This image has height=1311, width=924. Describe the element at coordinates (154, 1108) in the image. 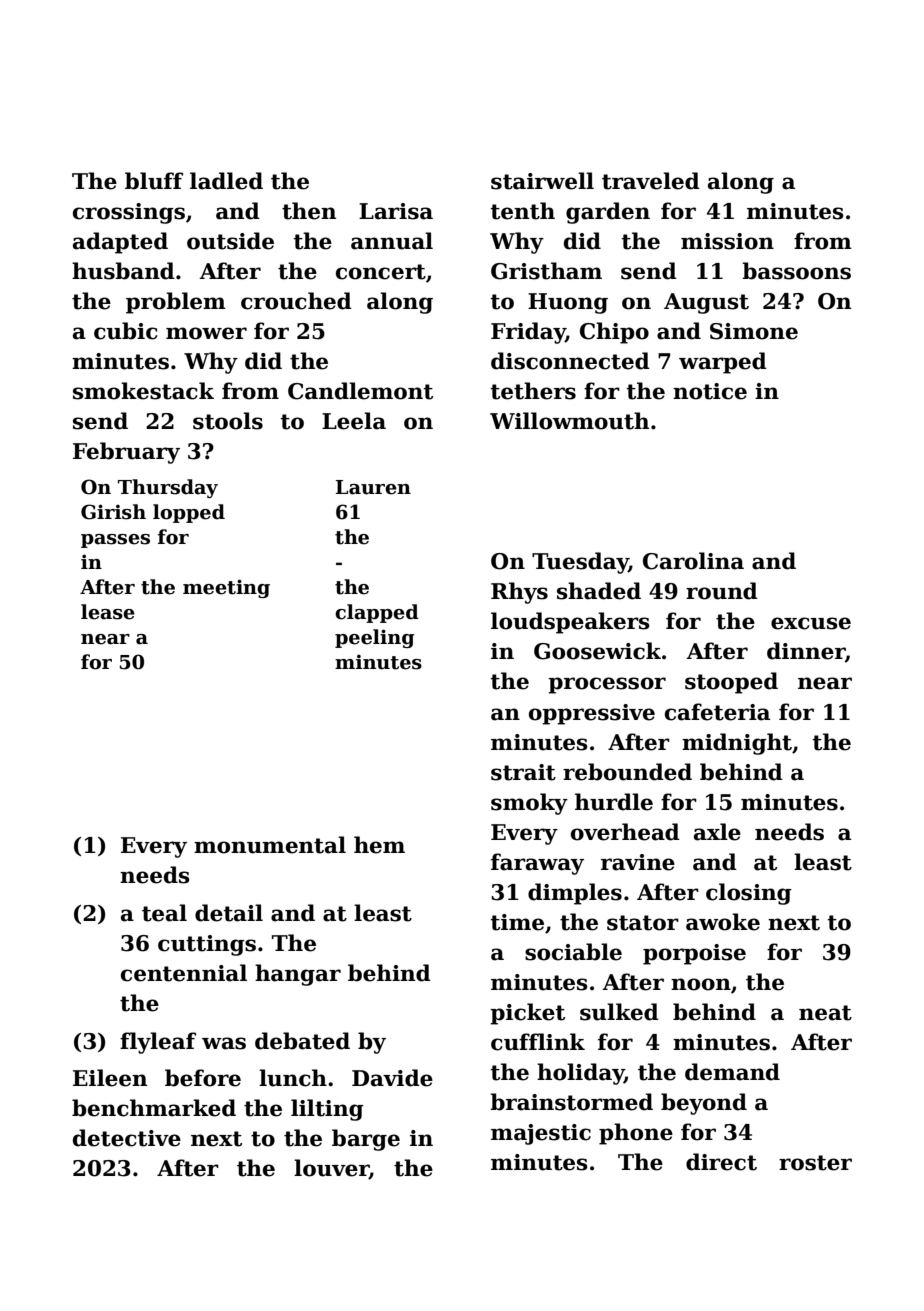

I see `benchmarked` at that location.
